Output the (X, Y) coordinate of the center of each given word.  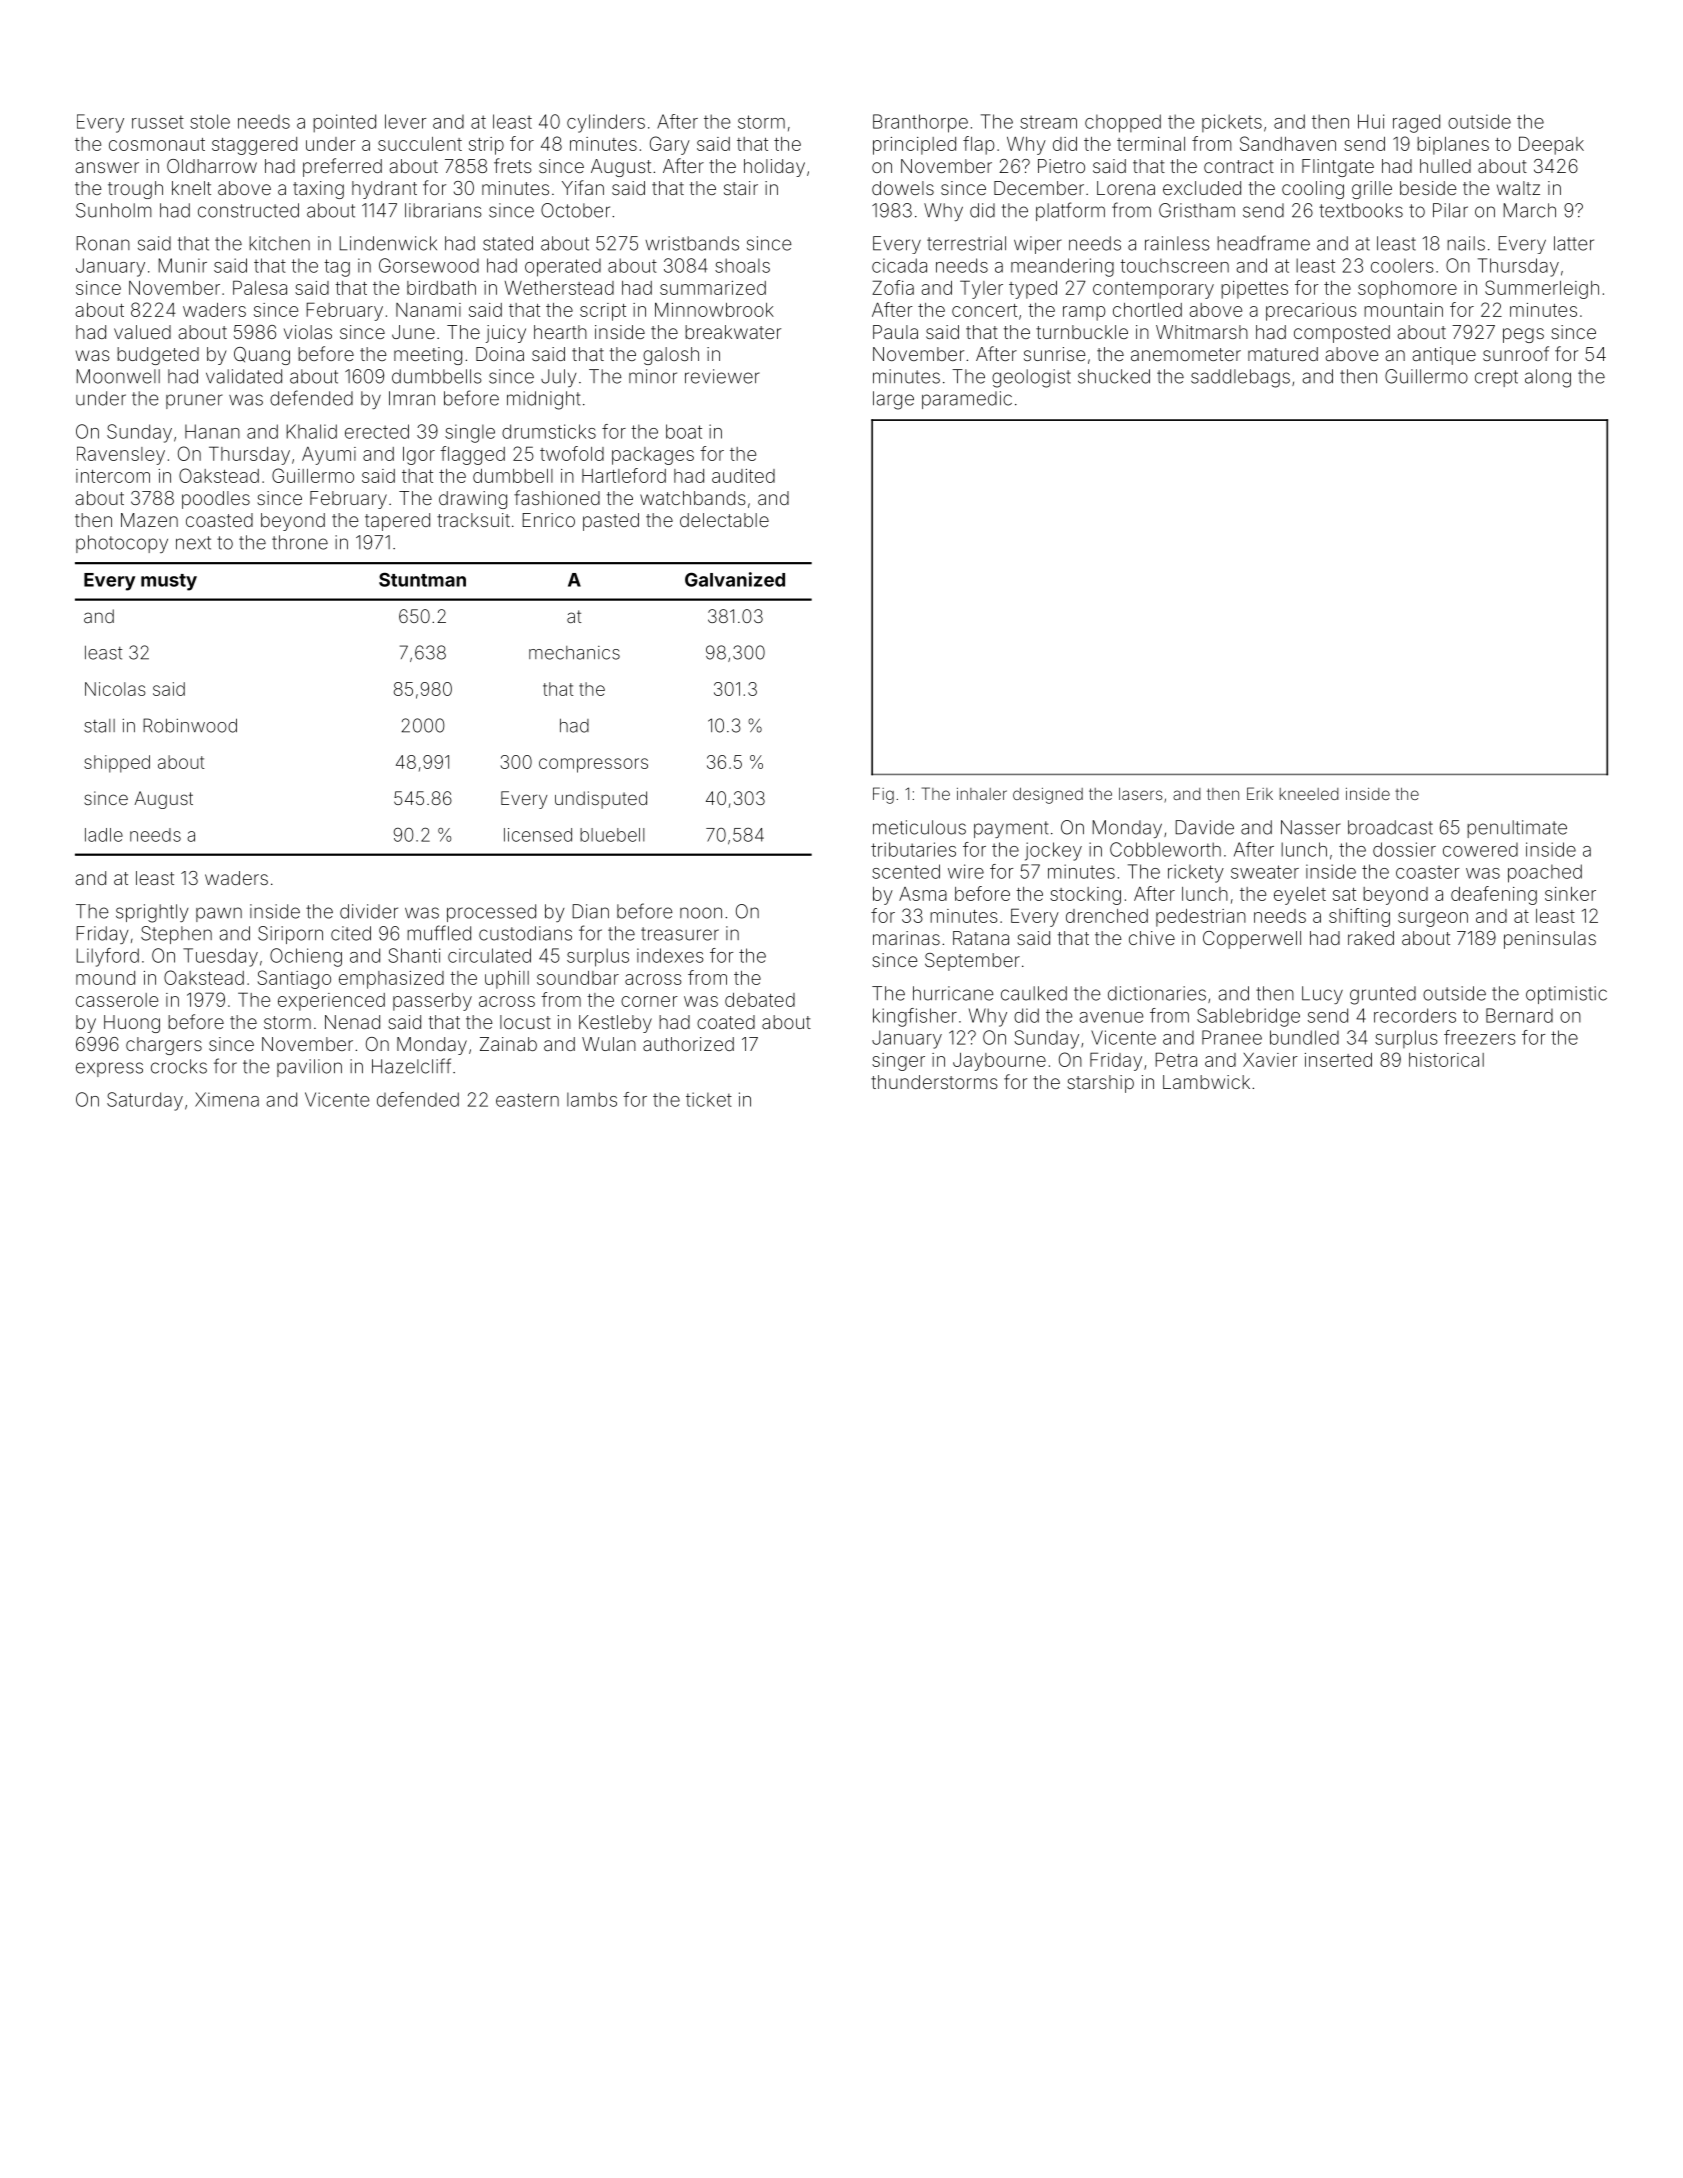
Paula (895, 332)
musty (169, 582)
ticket (709, 1099)
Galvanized (735, 579)
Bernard (1519, 1015)
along (1548, 378)
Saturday (145, 1101)
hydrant (384, 190)
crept (1496, 378)
